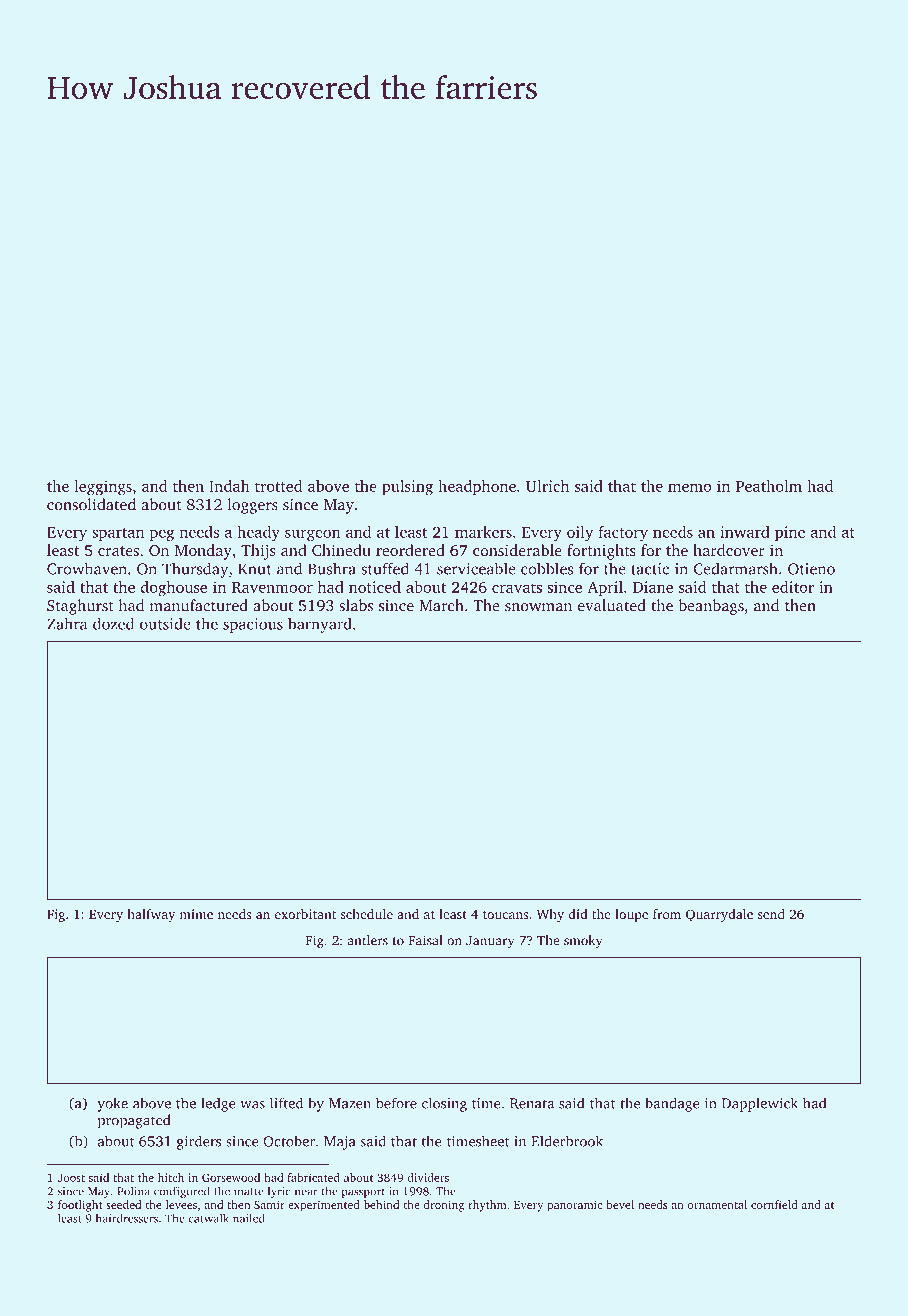 This page has width=908, height=1316. What do you see at coordinates (538, 607) in the page?
I see `snowman` at bounding box center [538, 607].
